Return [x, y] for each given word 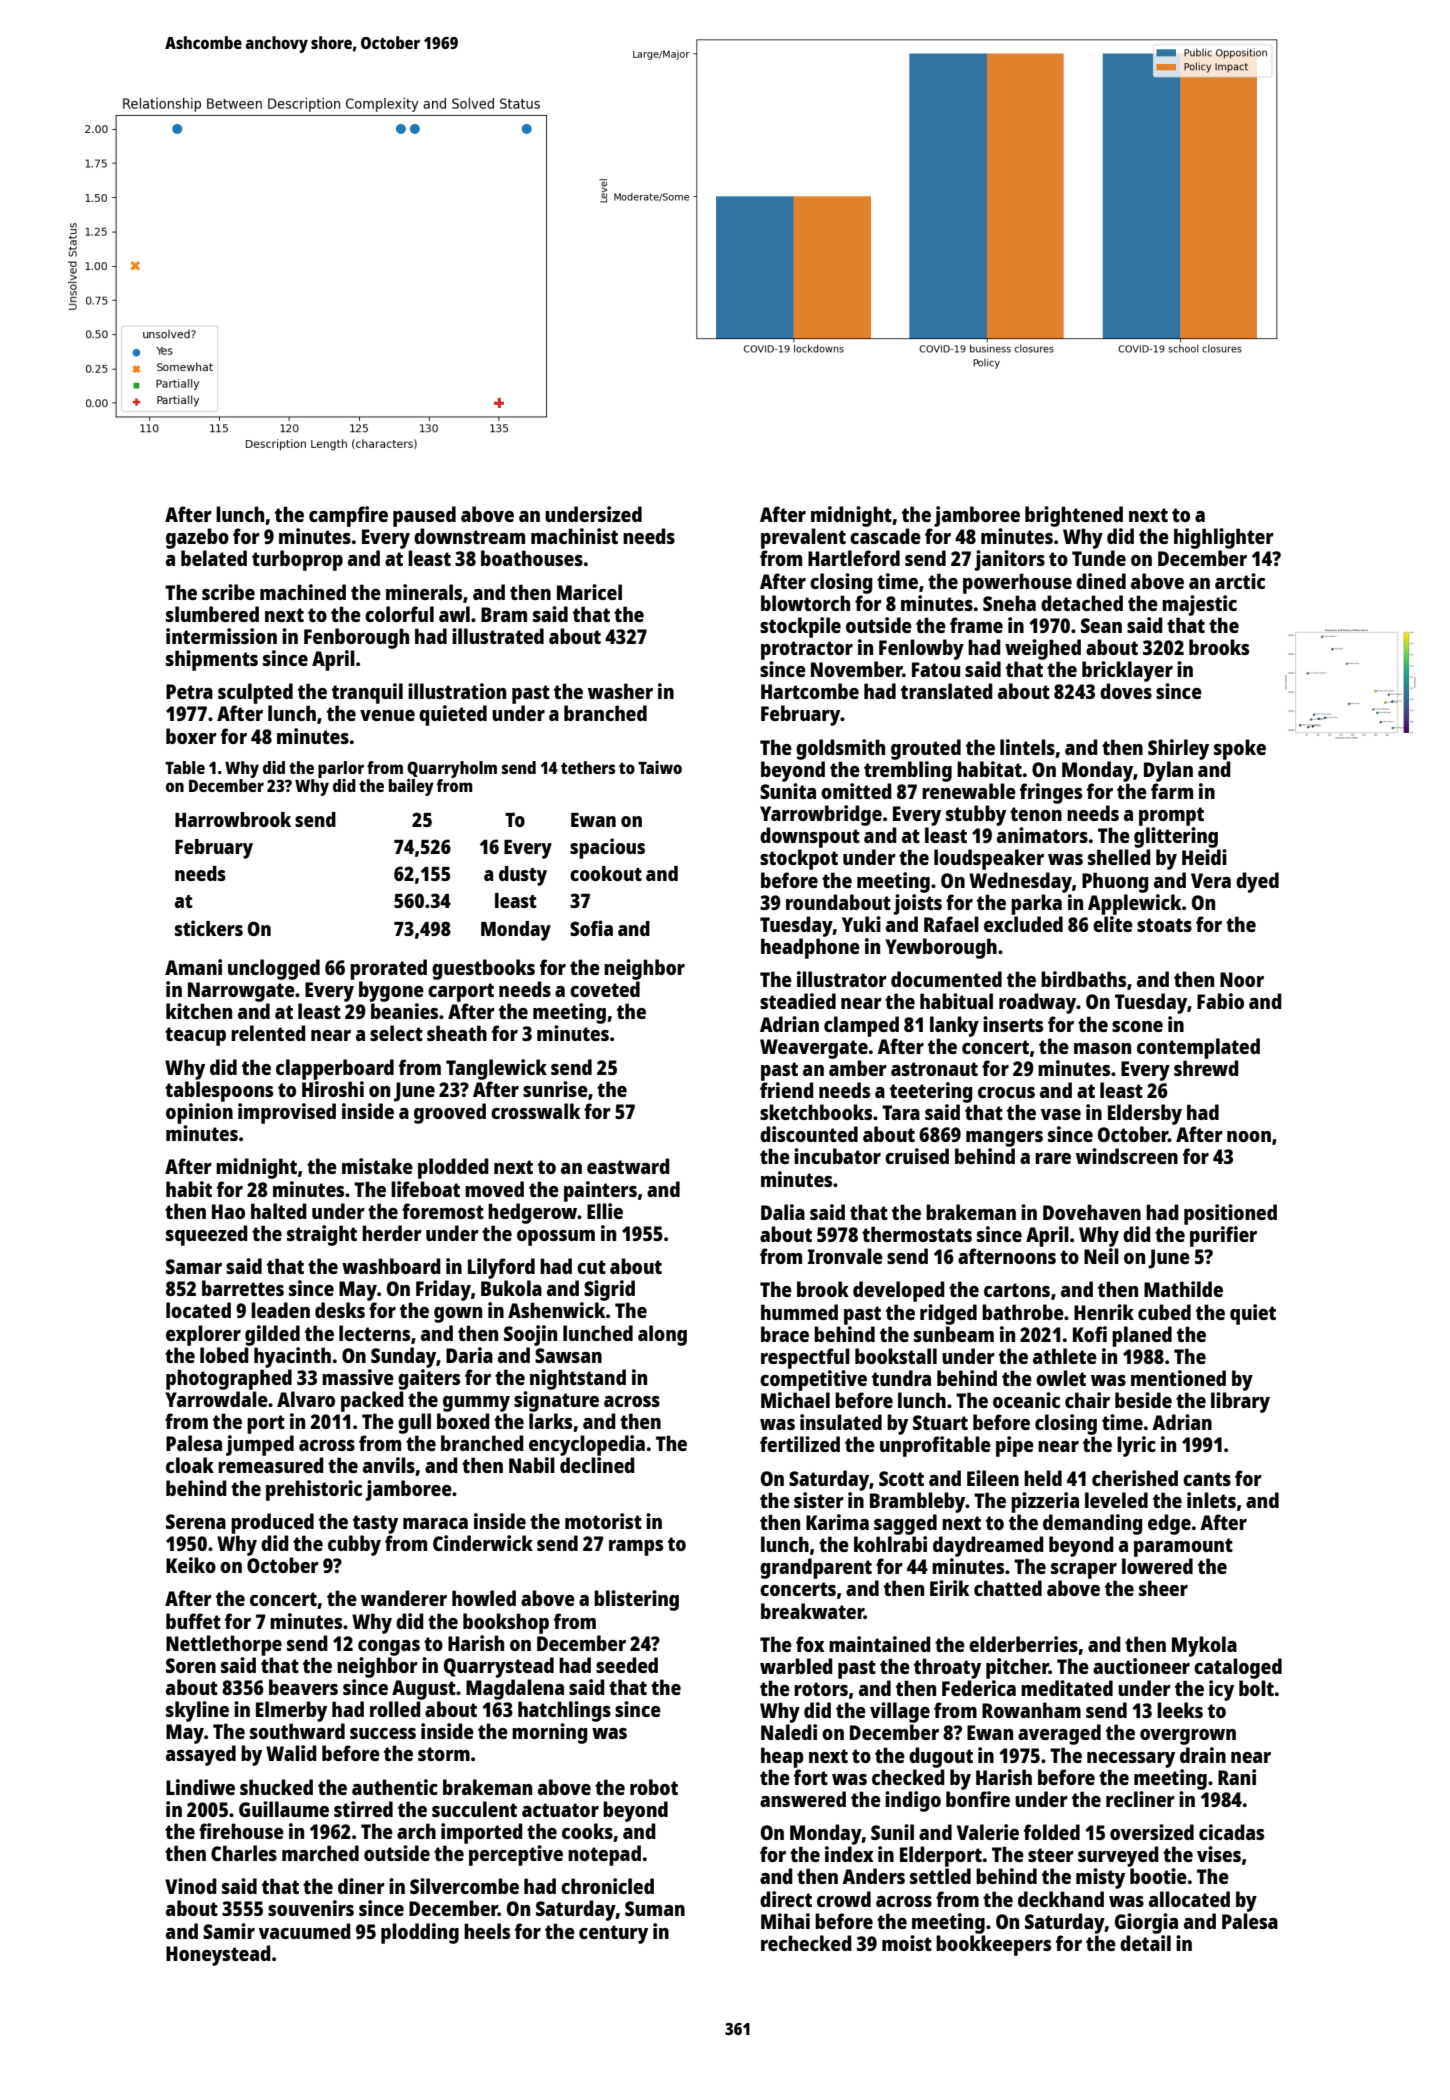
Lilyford [501, 1268]
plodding [420, 1933]
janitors [1009, 560]
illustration [457, 691]
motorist [603, 1521]
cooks [587, 1831]
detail [1145, 1943]
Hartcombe [810, 691]
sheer [1163, 1588]
